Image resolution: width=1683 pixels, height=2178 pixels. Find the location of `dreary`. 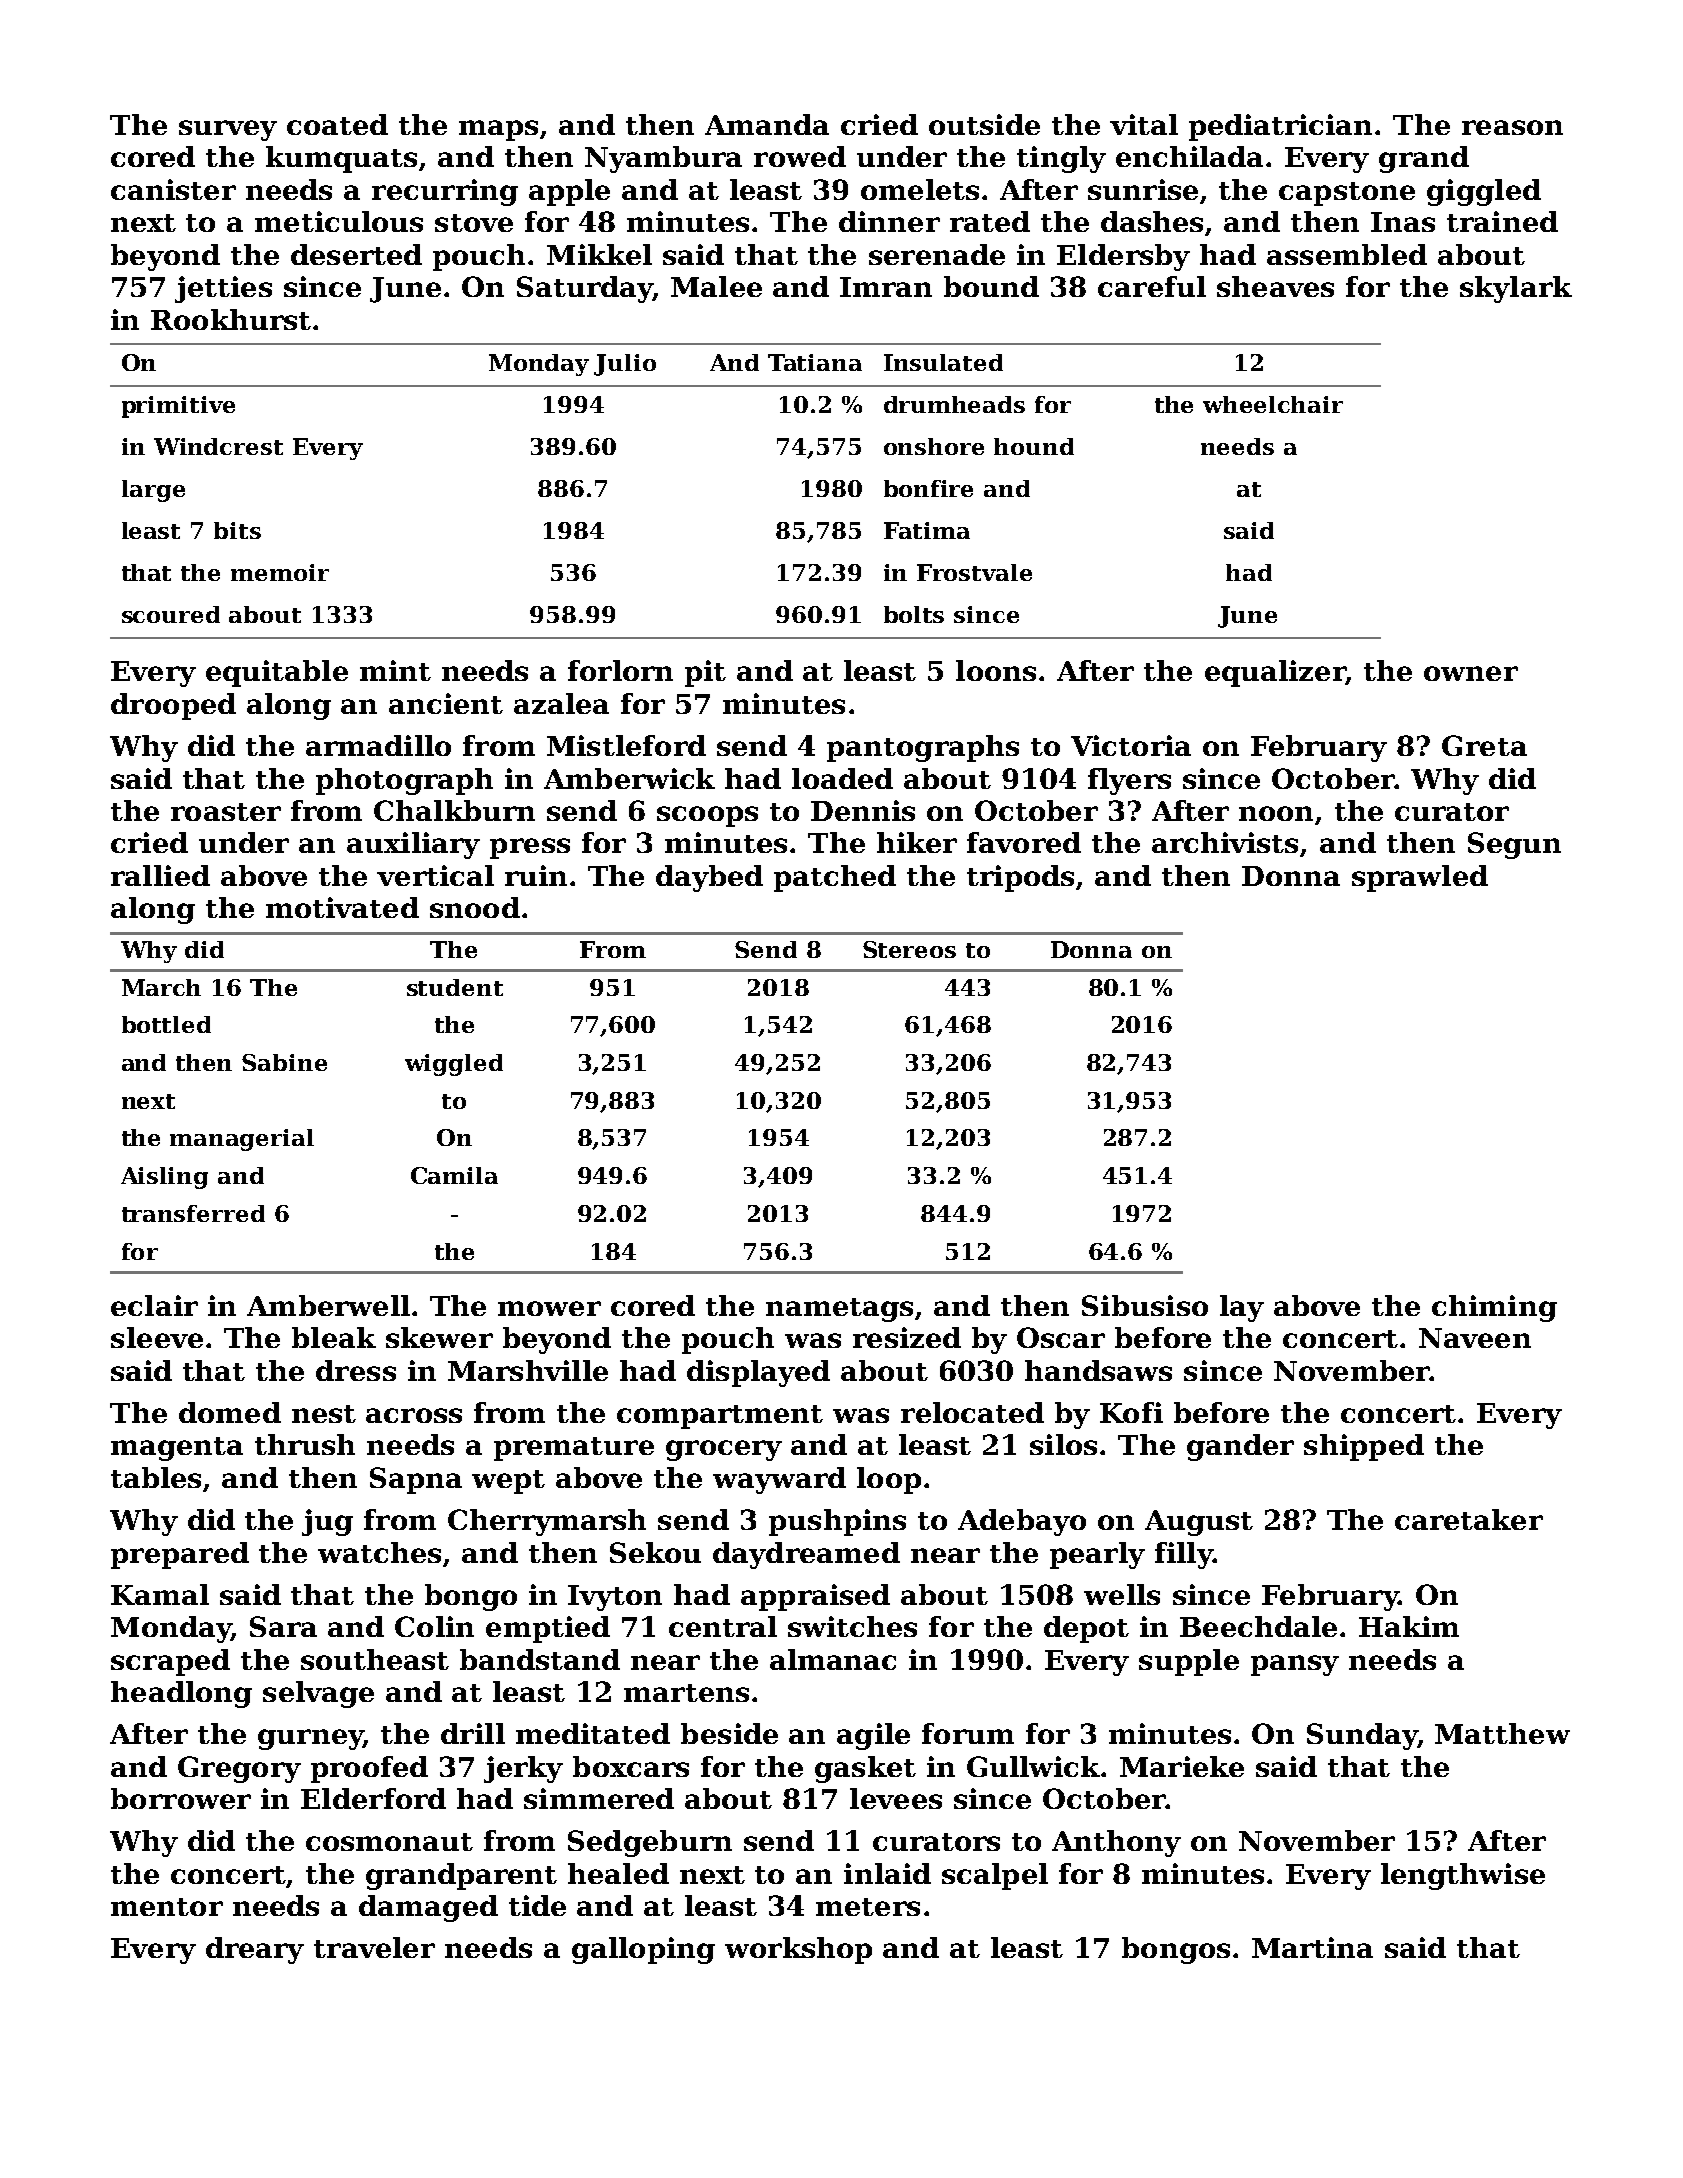

dreary is located at coordinates (255, 1950).
